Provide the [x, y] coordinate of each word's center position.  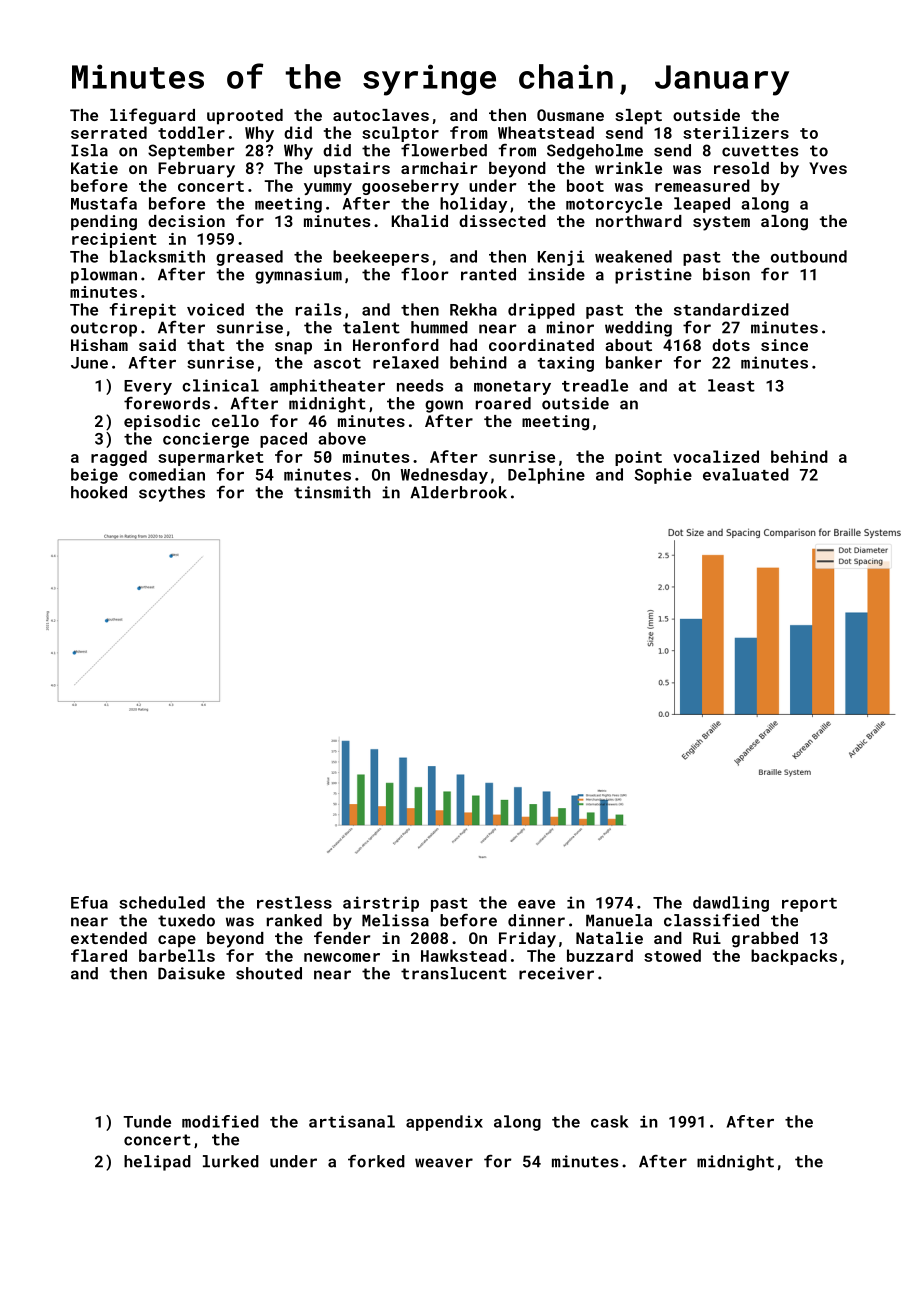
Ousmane [570, 115]
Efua [89, 902]
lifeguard [152, 116]
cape [177, 941]
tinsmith [332, 492]
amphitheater [327, 387]
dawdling [731, 904]
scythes [172, 494]
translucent [454, 973]
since [784, 345]
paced [283, 440]
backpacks [794, 957]
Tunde [147, 1121]
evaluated [746, 474]
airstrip [381, 904]
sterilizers [736, 132]
